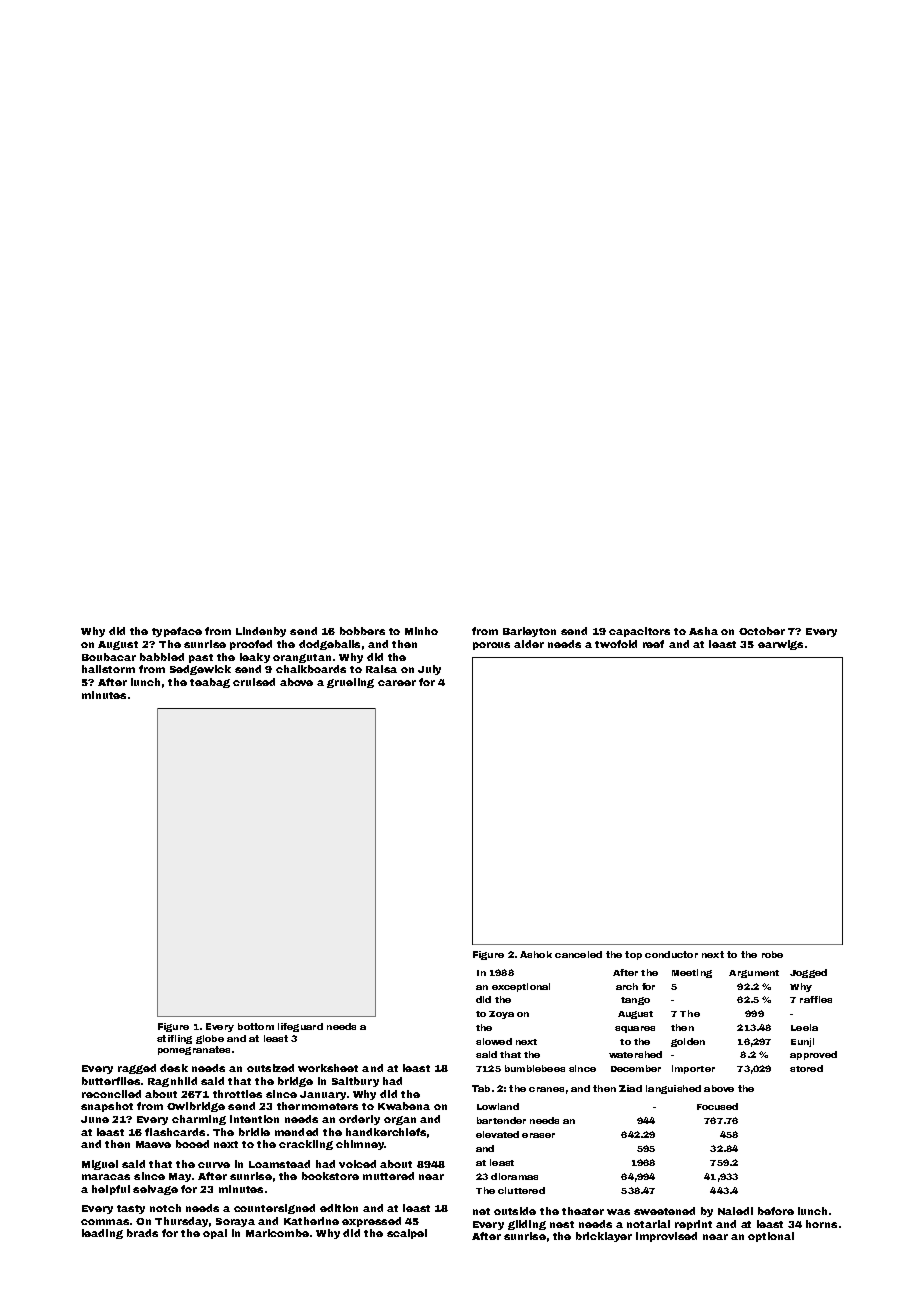  Describe the element at coordinates (538, 1135) in the screenshot. I see `eraser` at that location.
